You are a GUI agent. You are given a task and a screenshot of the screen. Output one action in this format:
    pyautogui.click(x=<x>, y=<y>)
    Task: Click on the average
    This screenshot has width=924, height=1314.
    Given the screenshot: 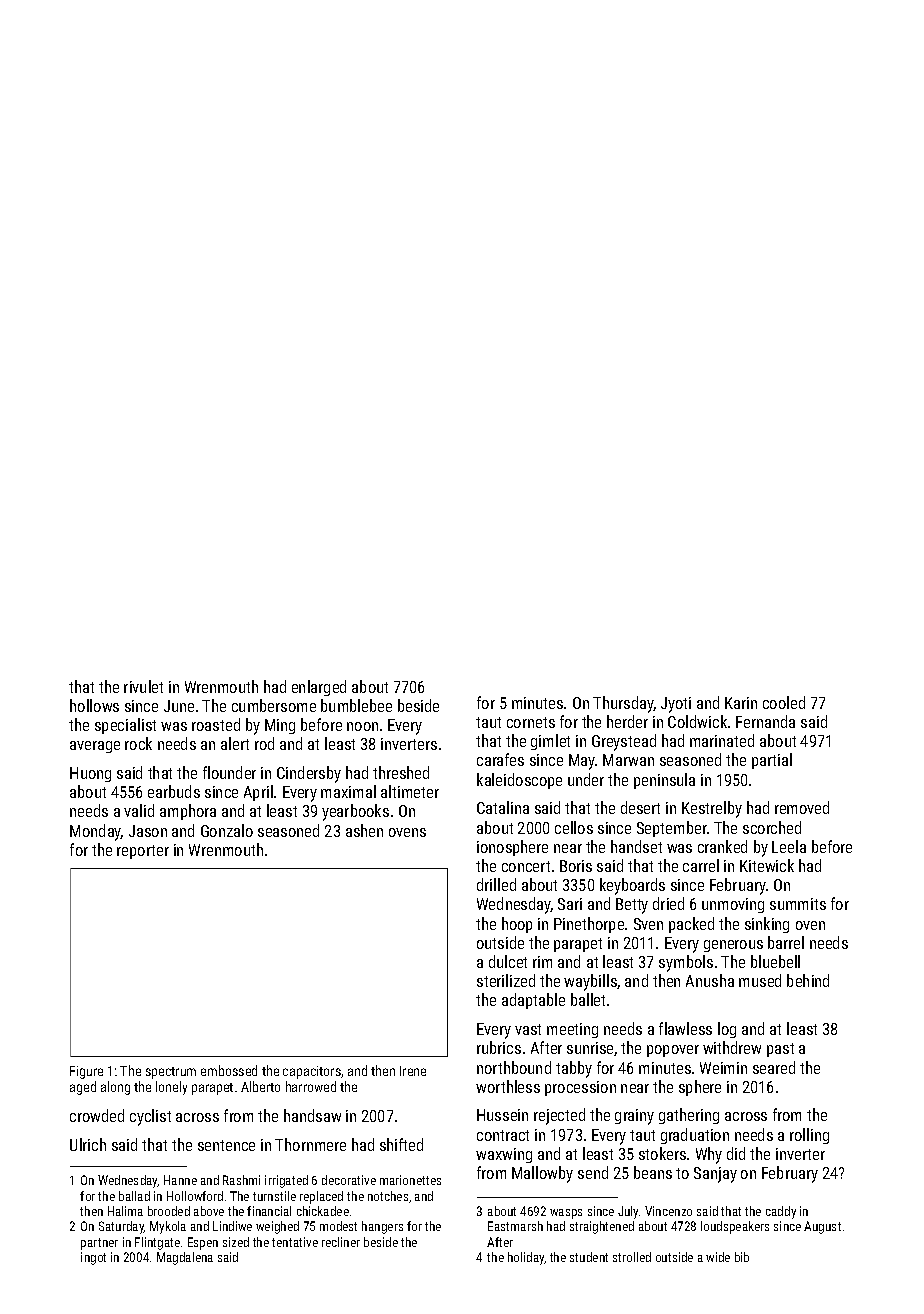 What is the action you would take?
    pyautogui.click(x=95, y=747)
